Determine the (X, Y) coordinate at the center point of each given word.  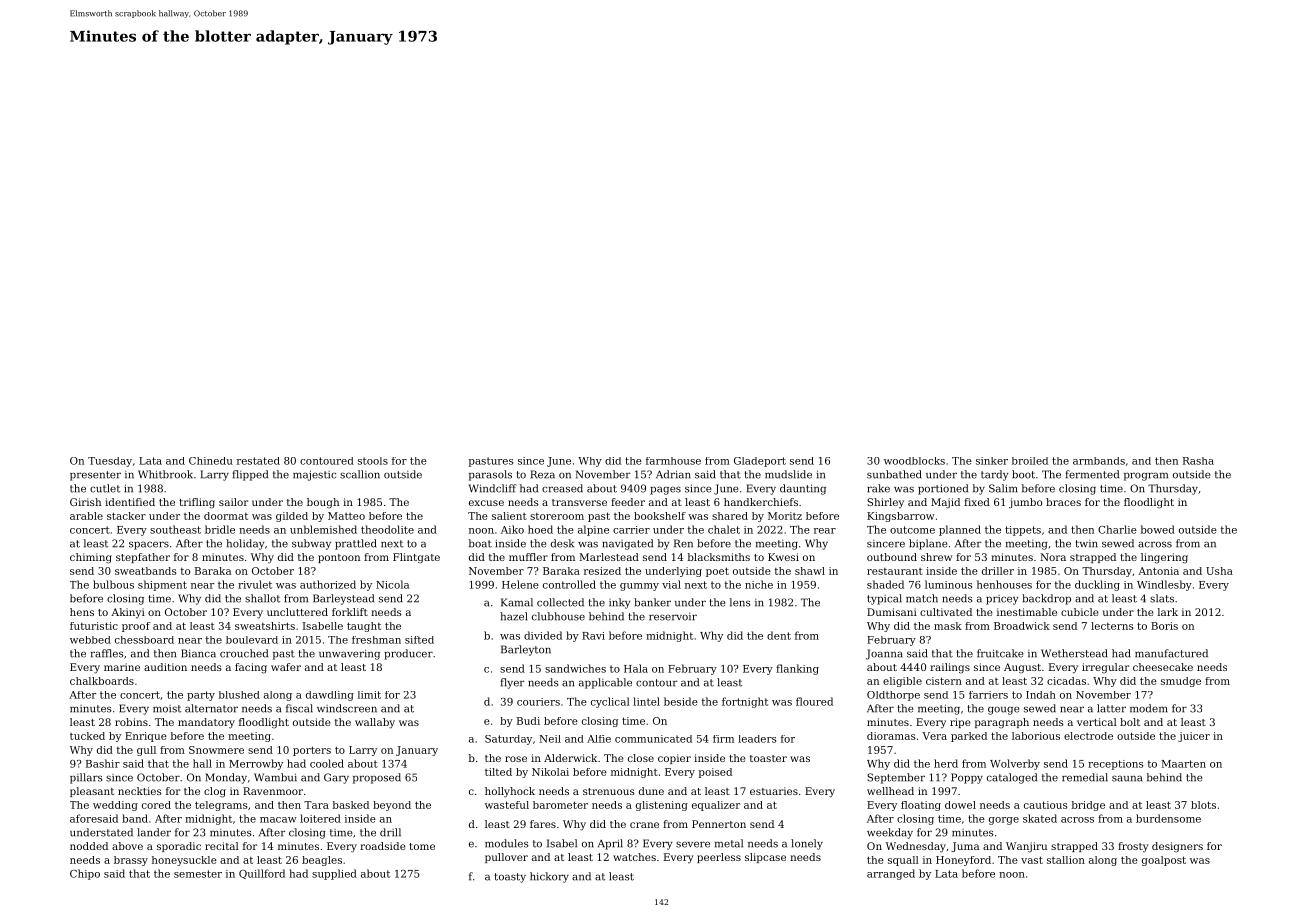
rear (825, 531)
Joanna (884, 654)
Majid (945, 503)
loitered (320, 818)
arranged (891, 874)
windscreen (347, 708)
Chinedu (211, 461)
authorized (328, 584)
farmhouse (673, 461)
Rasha (1198, 461)
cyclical (610, 702)
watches (634, 857)
